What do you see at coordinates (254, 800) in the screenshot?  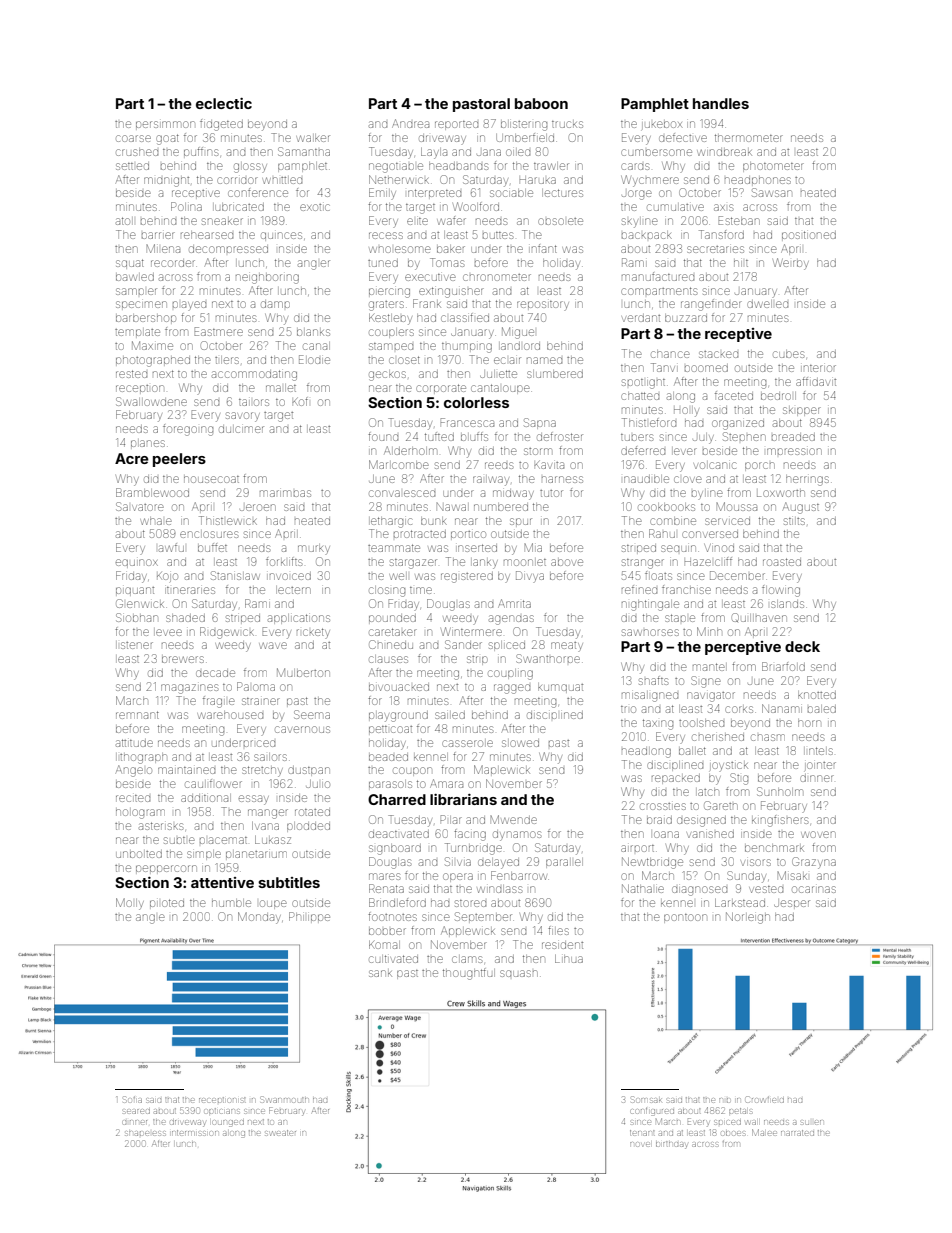 I see `essay` at bounding box center [254, 800].
